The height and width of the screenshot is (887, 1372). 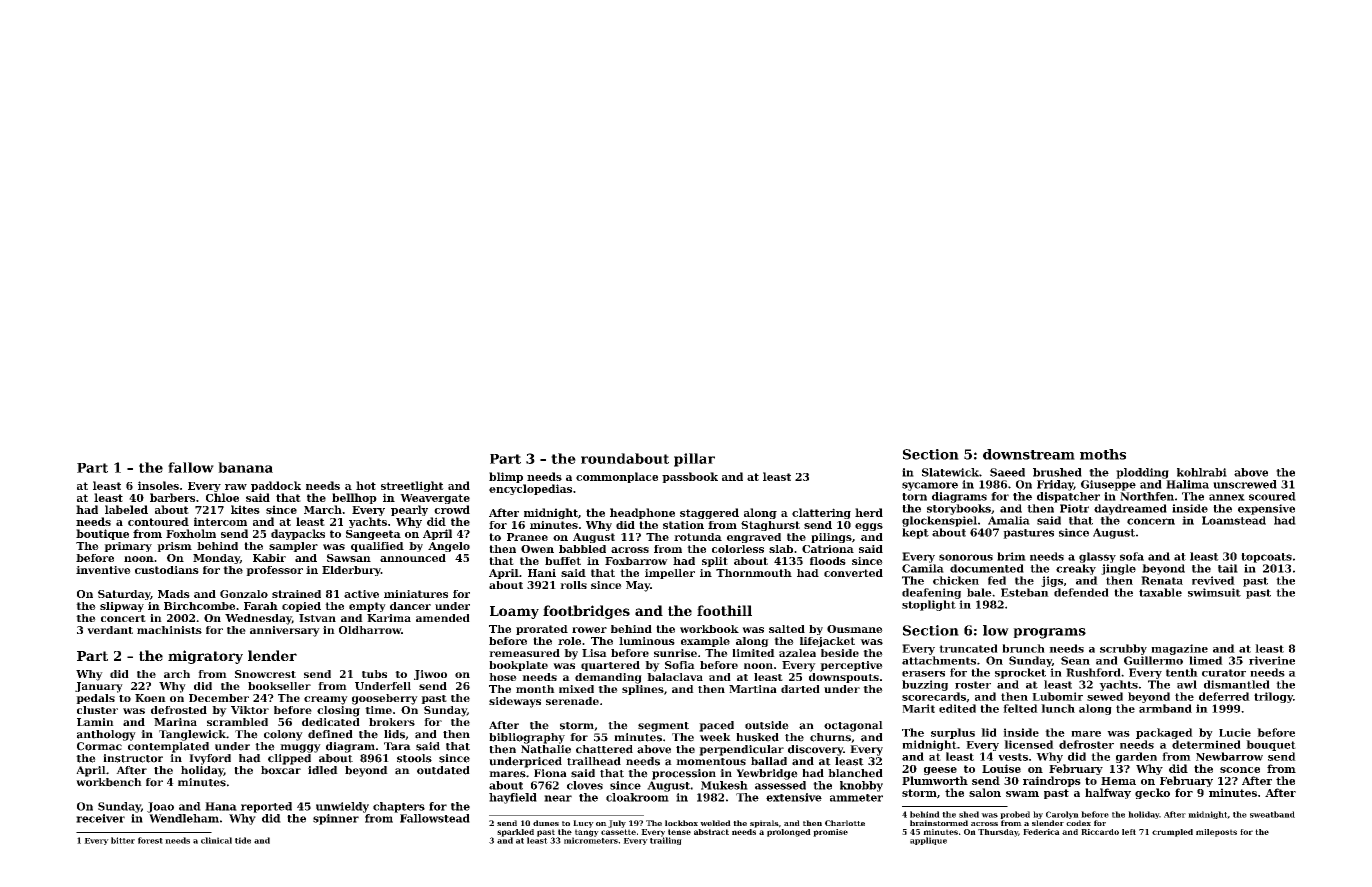 I want to click on Thursday, so click(x=998, y=833).
